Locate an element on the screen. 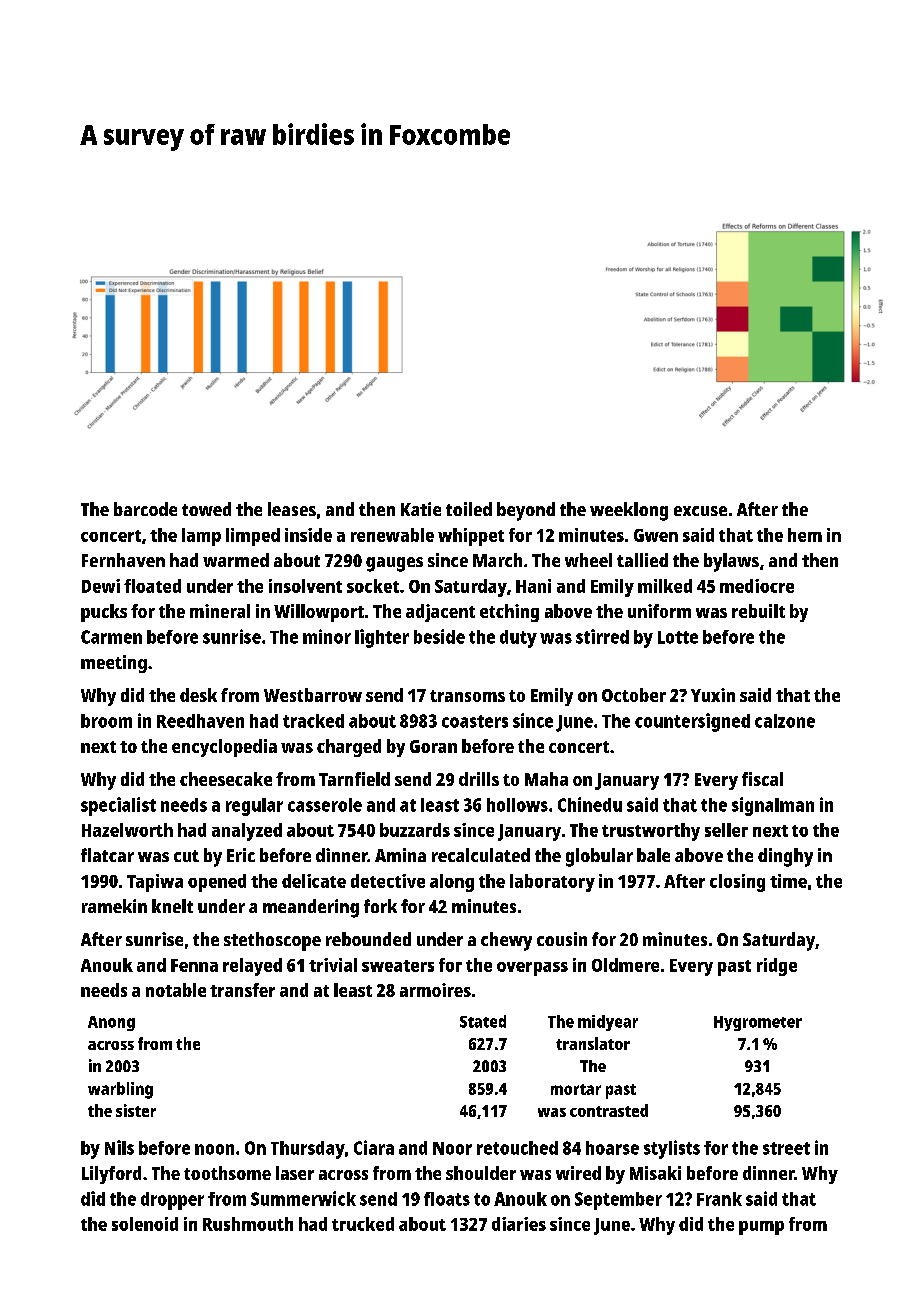  desk is located at coordinates (198, 695).
